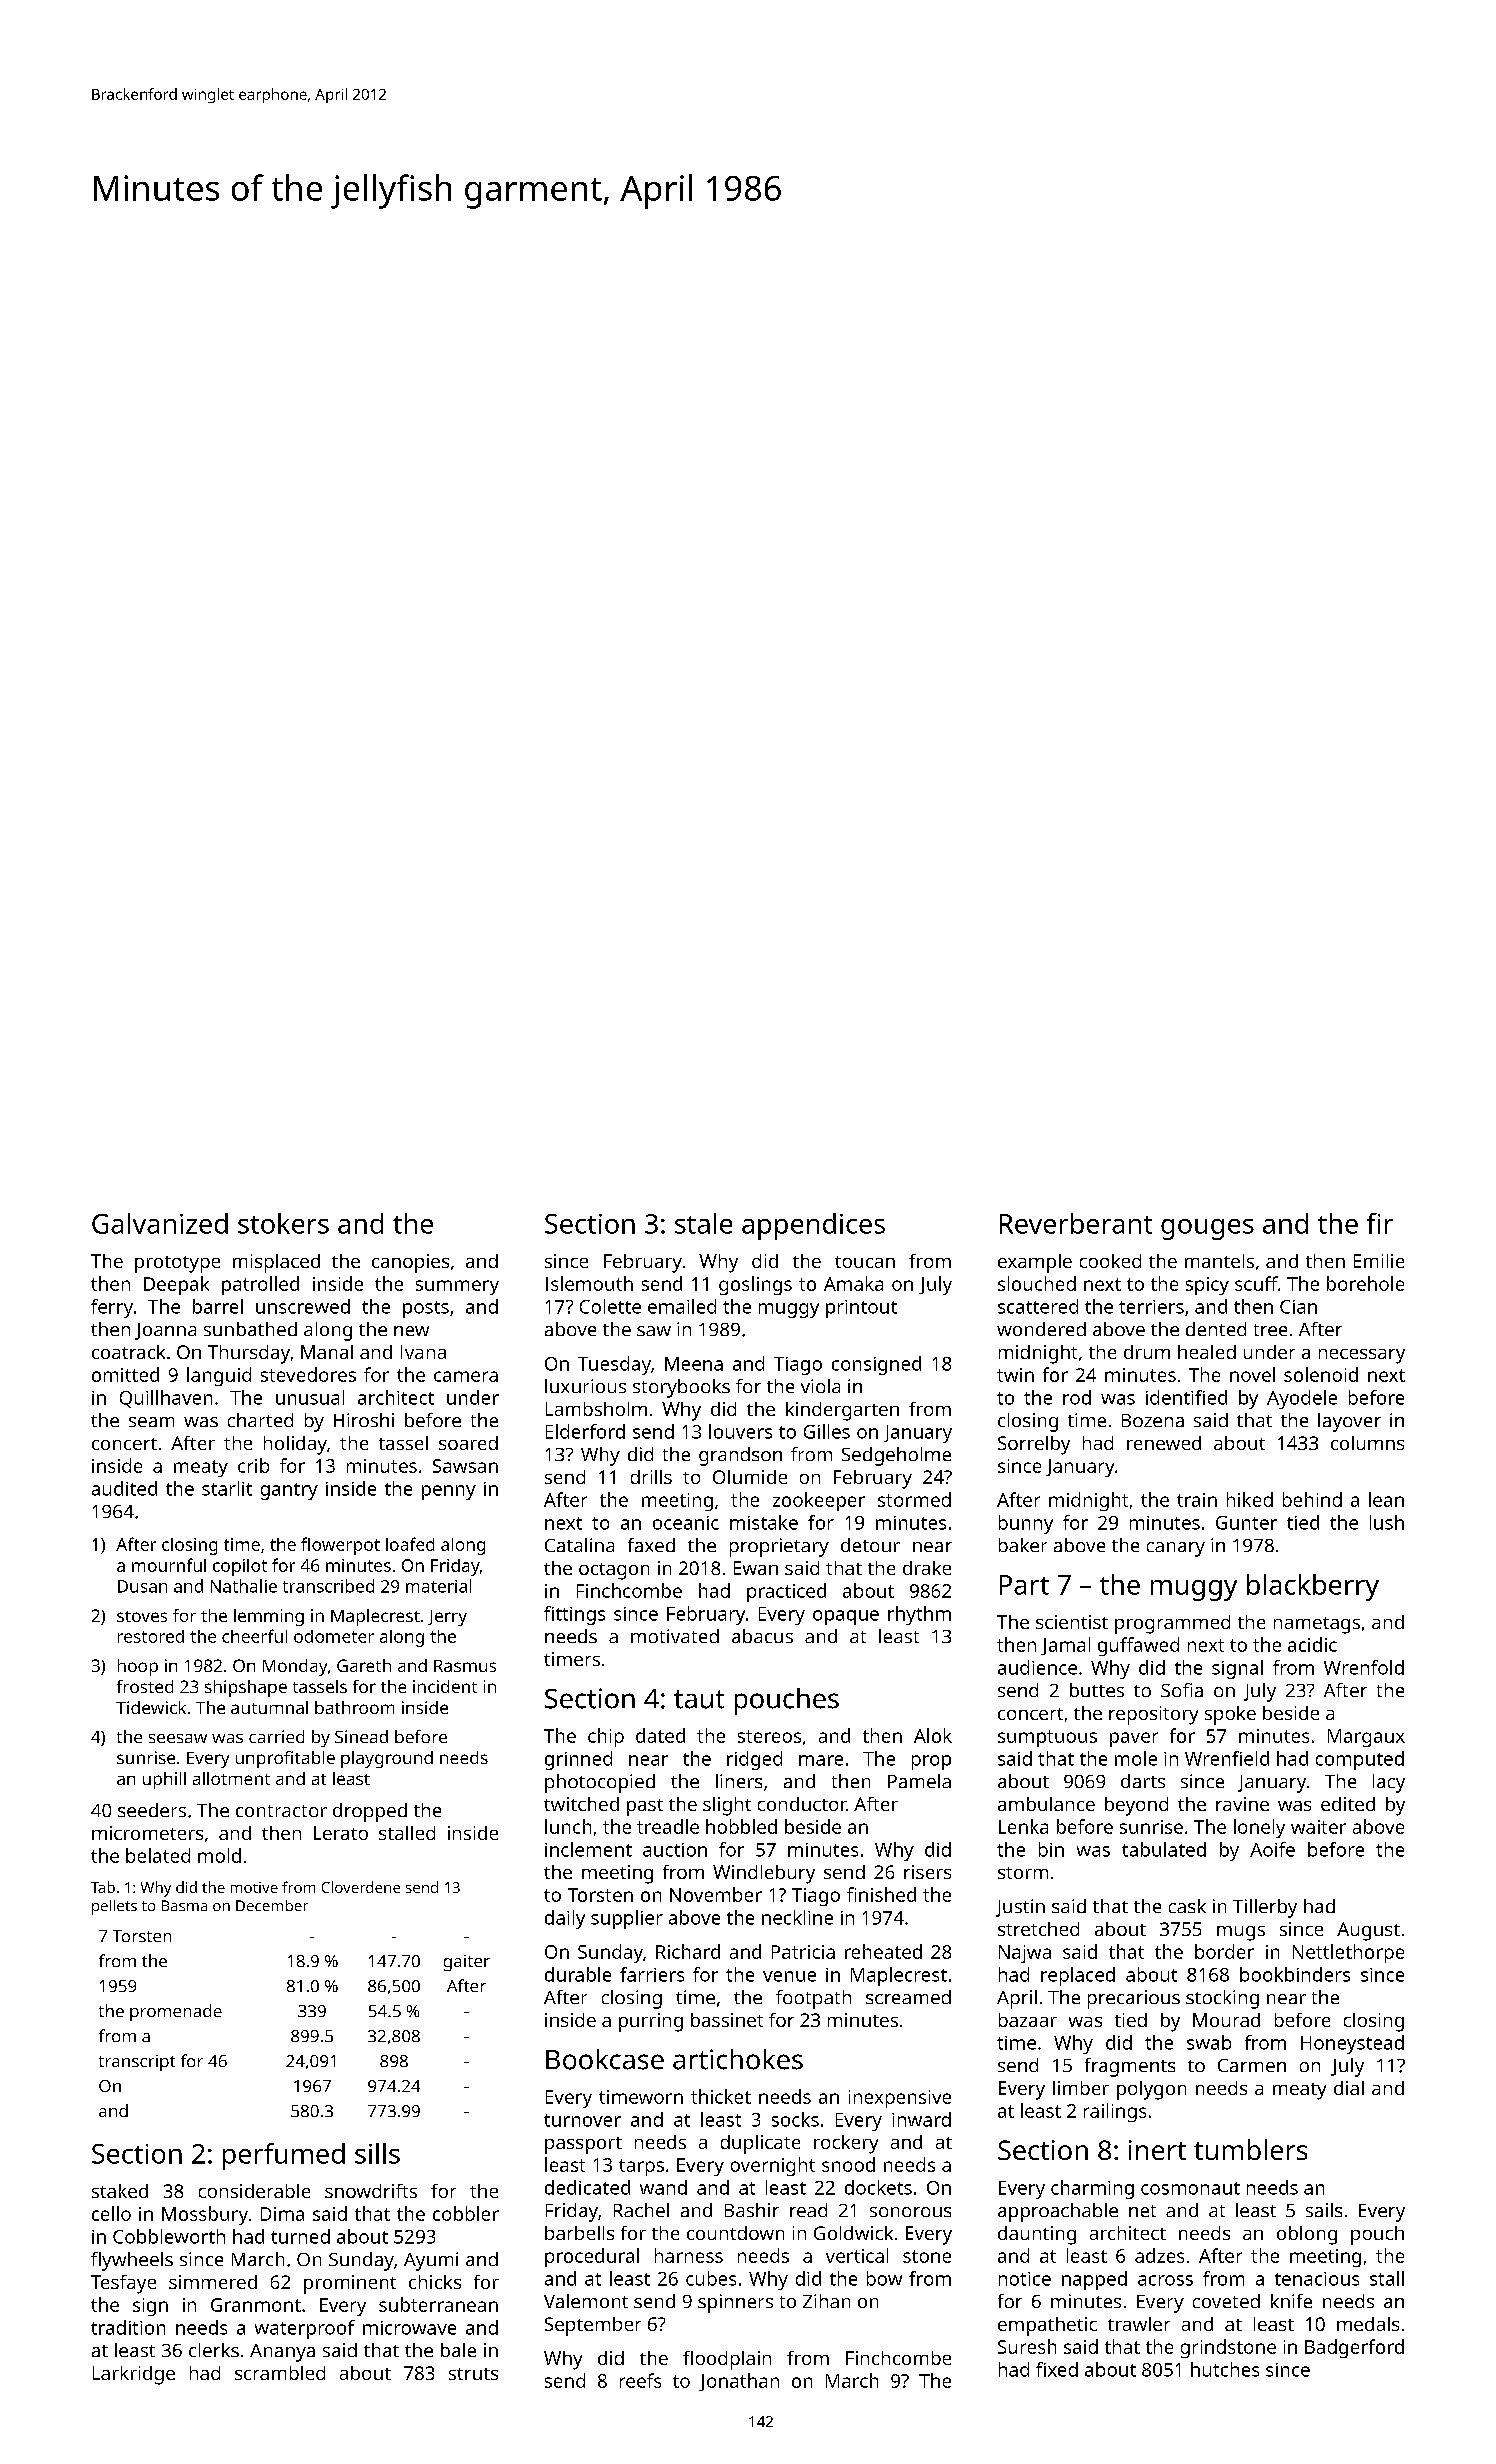  What do you see at coordinates (802, 1804) in the screenshot?
I see `conductor` at bounding box center [802, 1804].
